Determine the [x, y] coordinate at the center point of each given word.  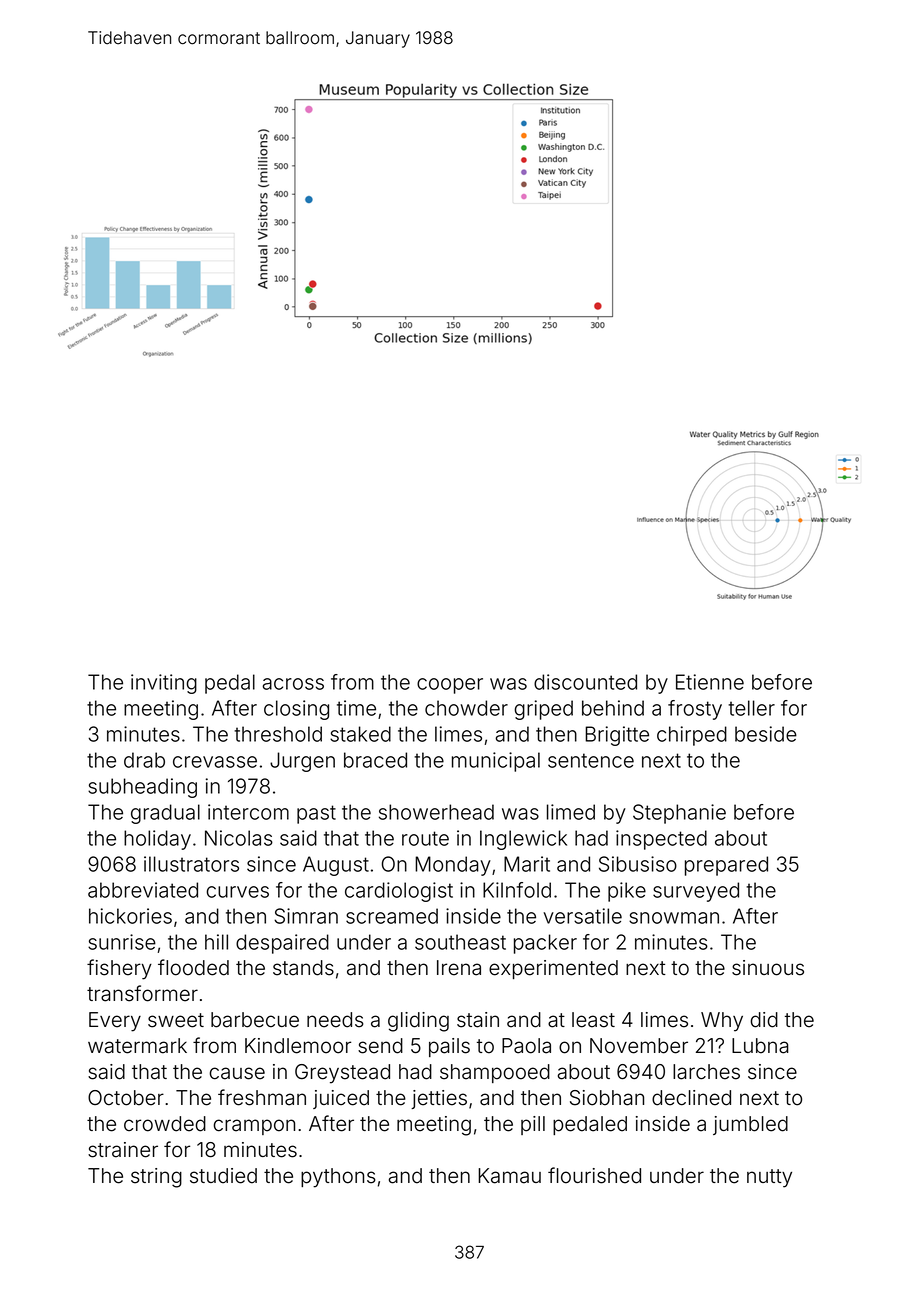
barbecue [255, 1020]
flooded [193, 967]
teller [751, 708]
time [356, 708]
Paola [526, 1046]
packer [545, 944]
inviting [164, 684]
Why [722, 1022]
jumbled [750, 1125]
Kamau [509, 1176]
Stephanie [679, 814]
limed [571, 812]
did [764, 1020]
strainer [123, 1150]
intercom [248, 812]
